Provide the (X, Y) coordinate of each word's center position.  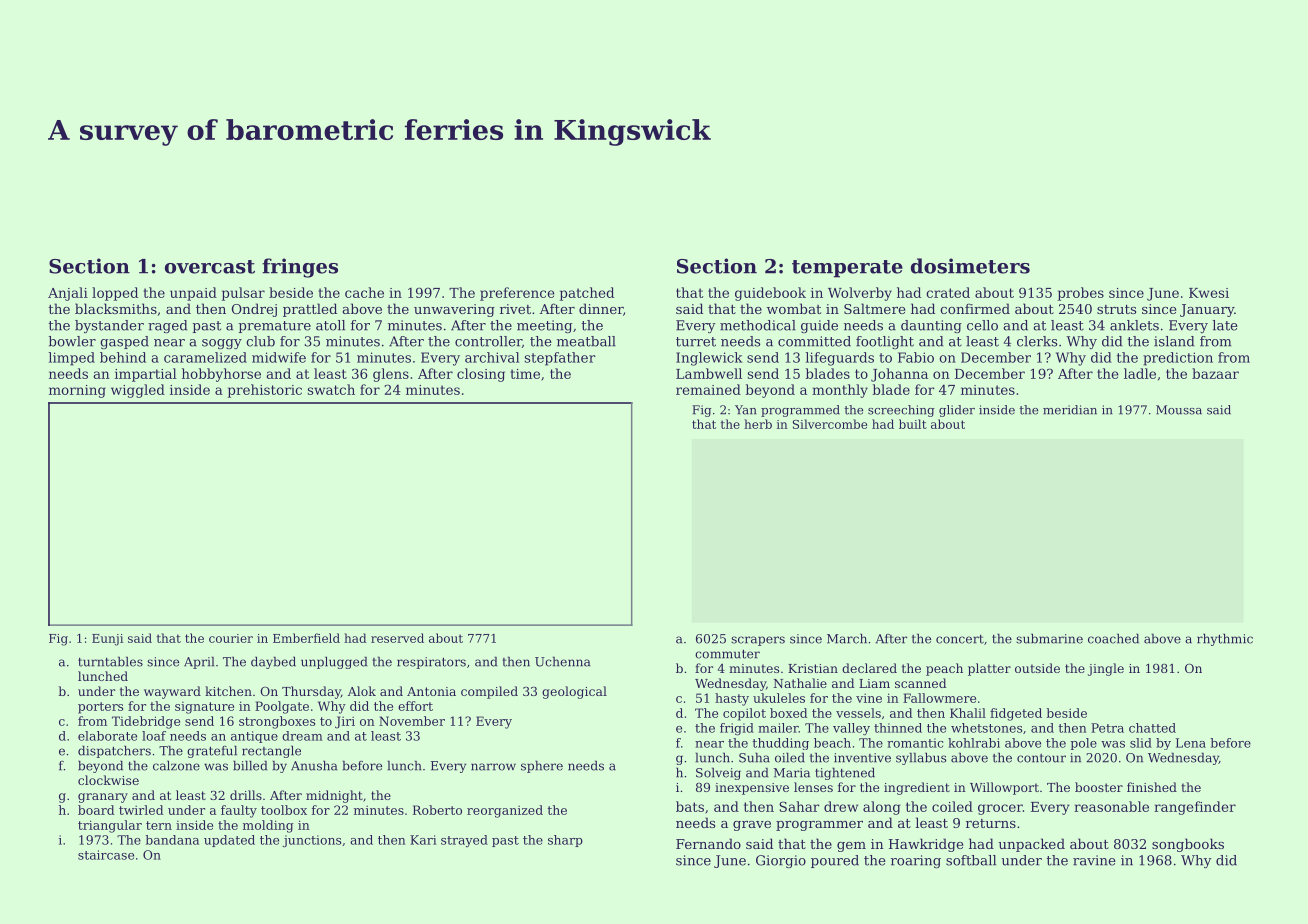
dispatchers (114, 752)
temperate (847, 269)
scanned (920, 683)
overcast (210, 267)
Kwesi (1209, 293)
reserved (397, 638)
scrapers (758, 641)
